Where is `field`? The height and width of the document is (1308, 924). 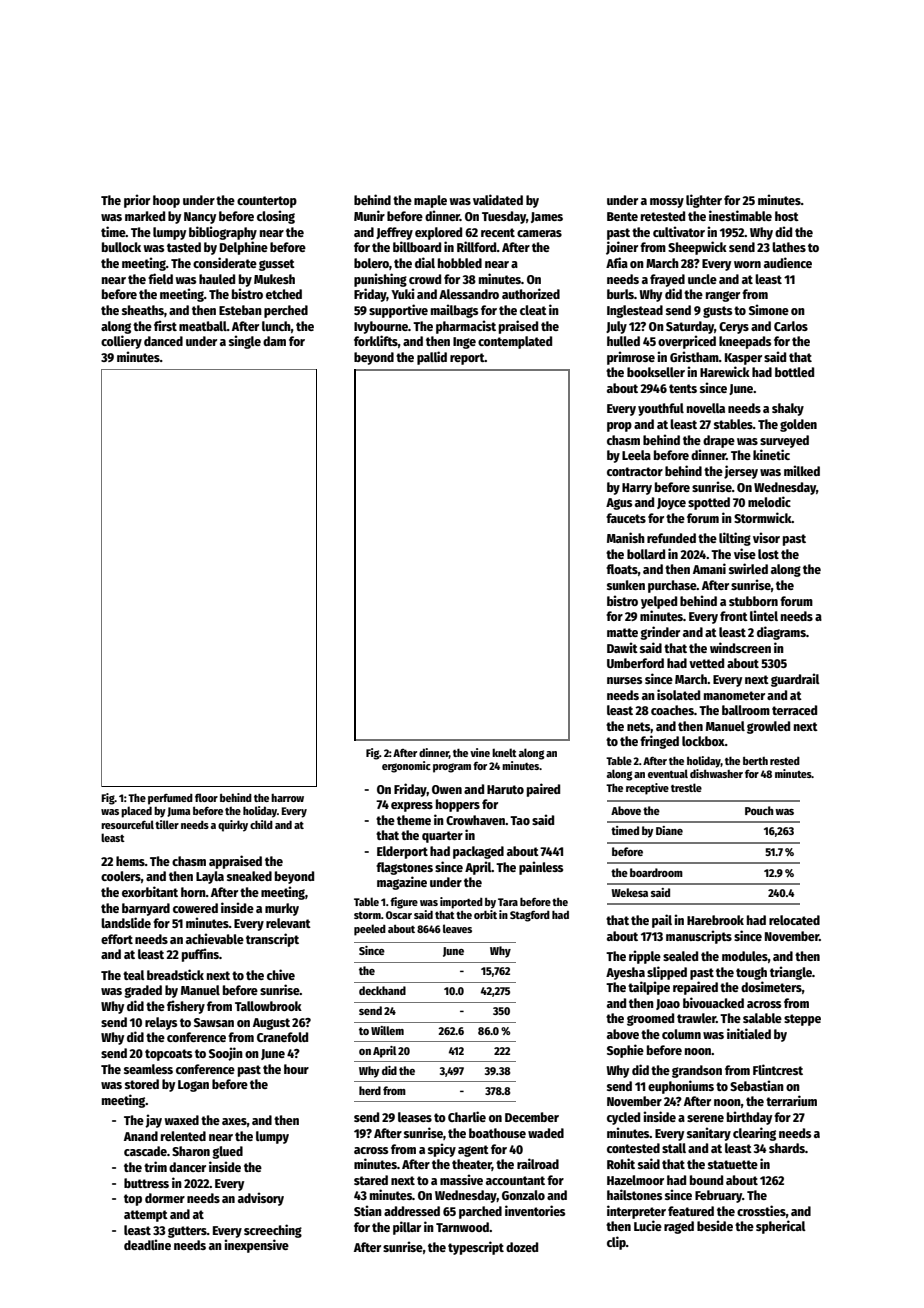
field is located at coordinates (160, 278).
